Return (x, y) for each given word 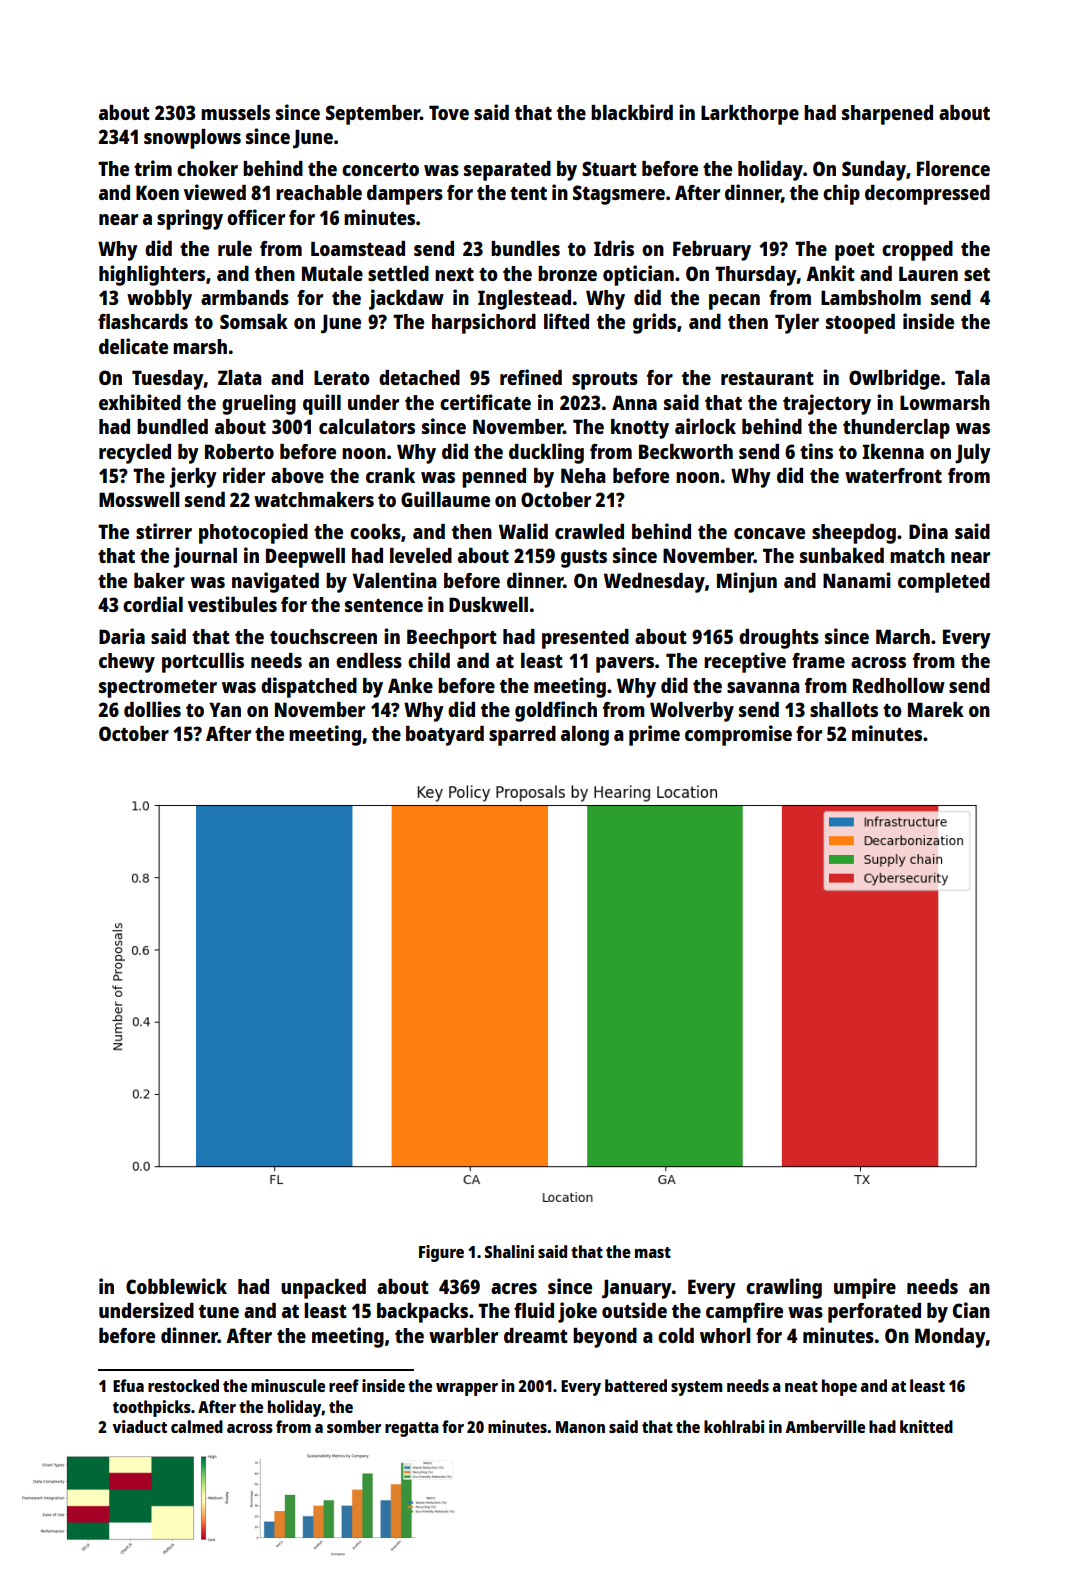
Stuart (609, 168)
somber (354, 1426)
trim (153, 168)
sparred (522, 736)
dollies (152, 709)
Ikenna (893, 451)
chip (841, 194)
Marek (936, 709)
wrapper (467, 1389)
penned (494, 478)
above (297, 475)
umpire (865, 1288)
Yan (225, 709)
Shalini (509, 1251)
